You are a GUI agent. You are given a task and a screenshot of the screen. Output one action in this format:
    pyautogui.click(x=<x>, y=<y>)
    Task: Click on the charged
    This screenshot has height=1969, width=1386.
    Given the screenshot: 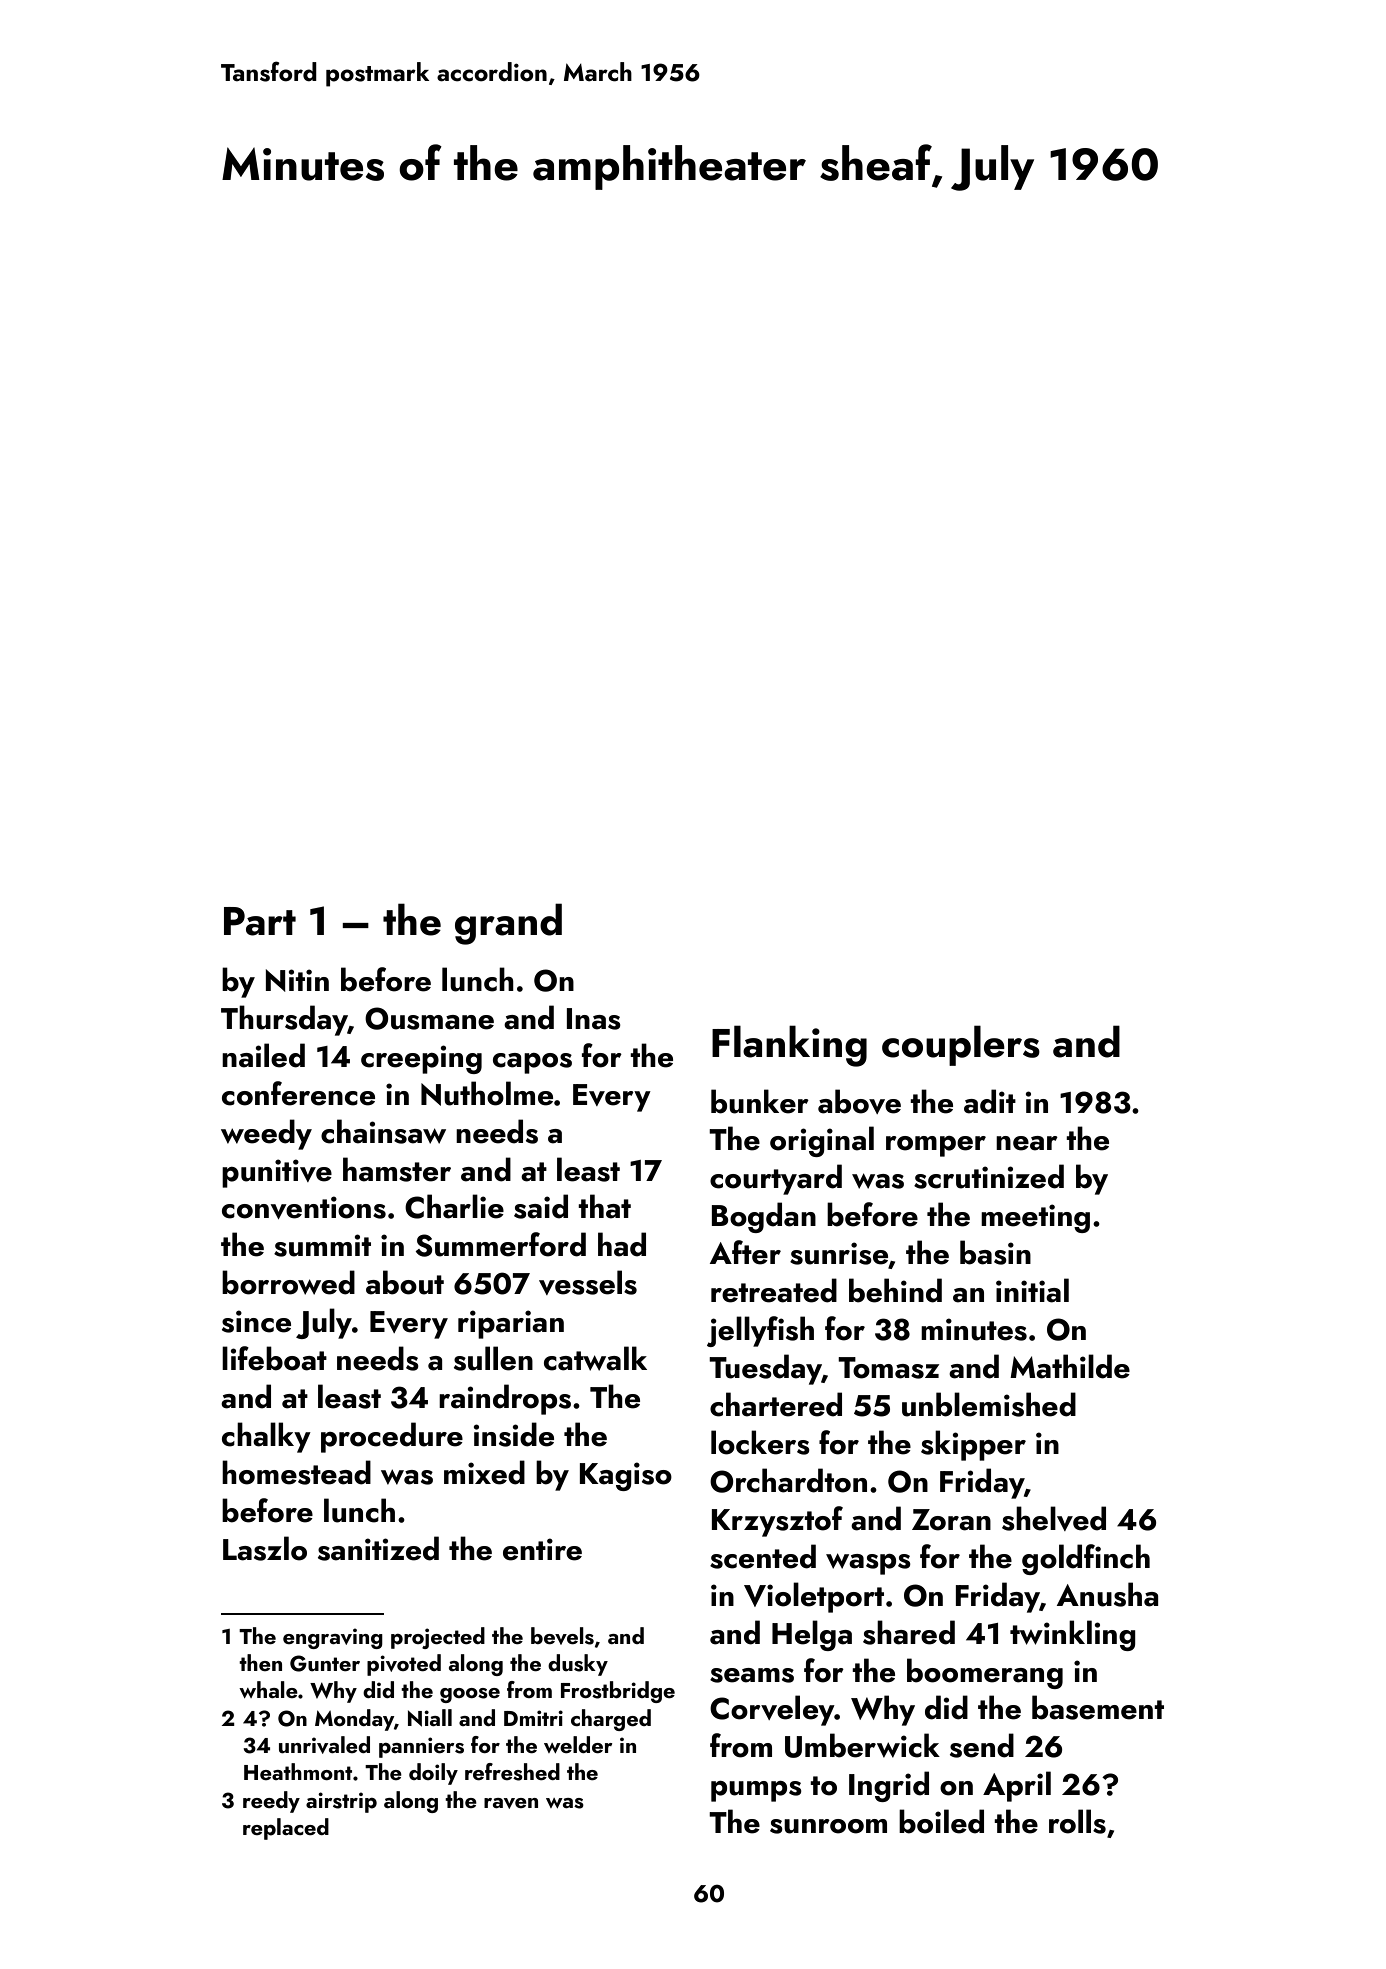 What is the action you would take?
    pyautogui.click(x=611, y=1720)
